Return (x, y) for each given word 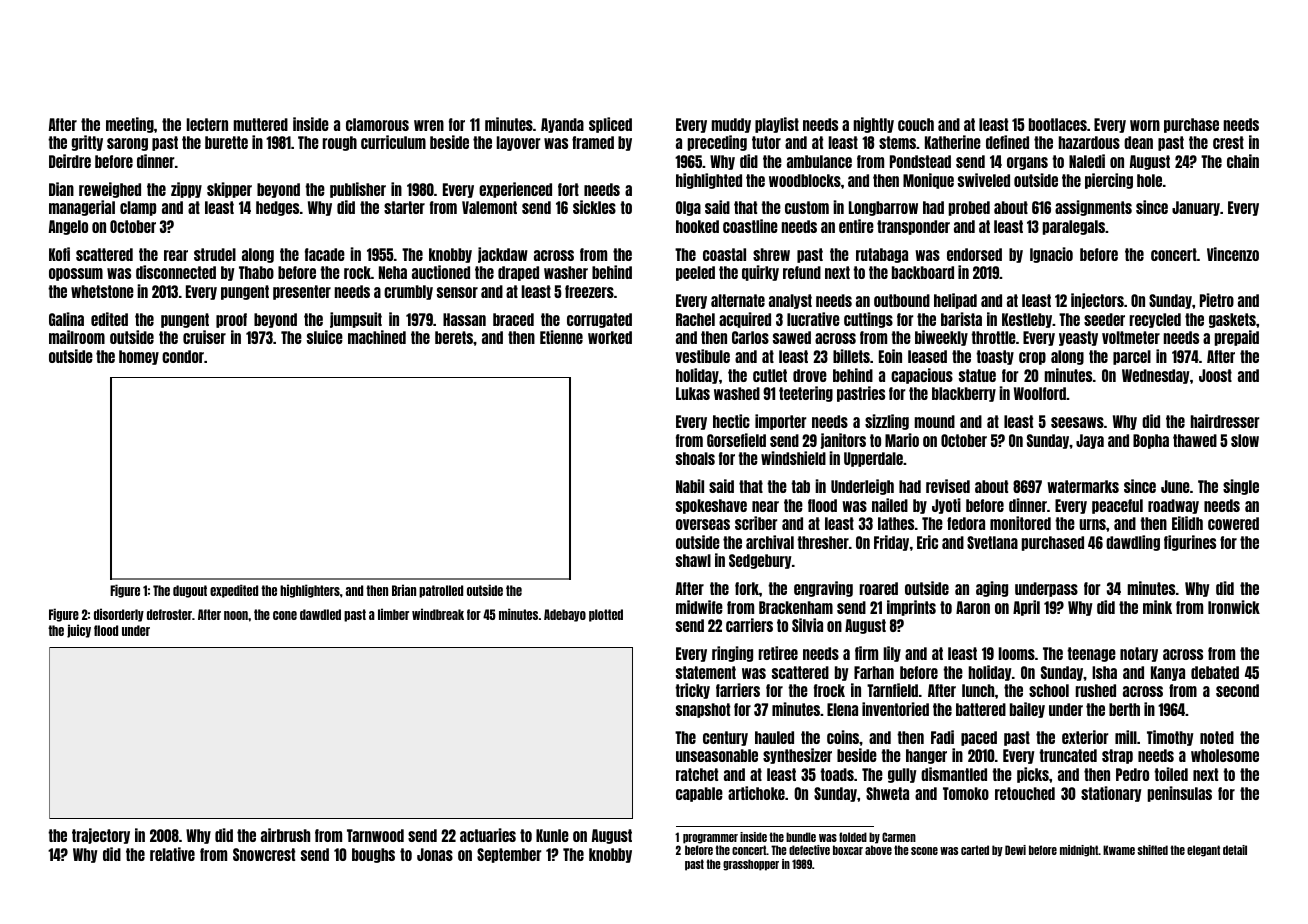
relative (172, 854)
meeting (130, 125)
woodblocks (805, 180)
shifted (1152, 850)
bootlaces (1058, 124)
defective (809, 850)
